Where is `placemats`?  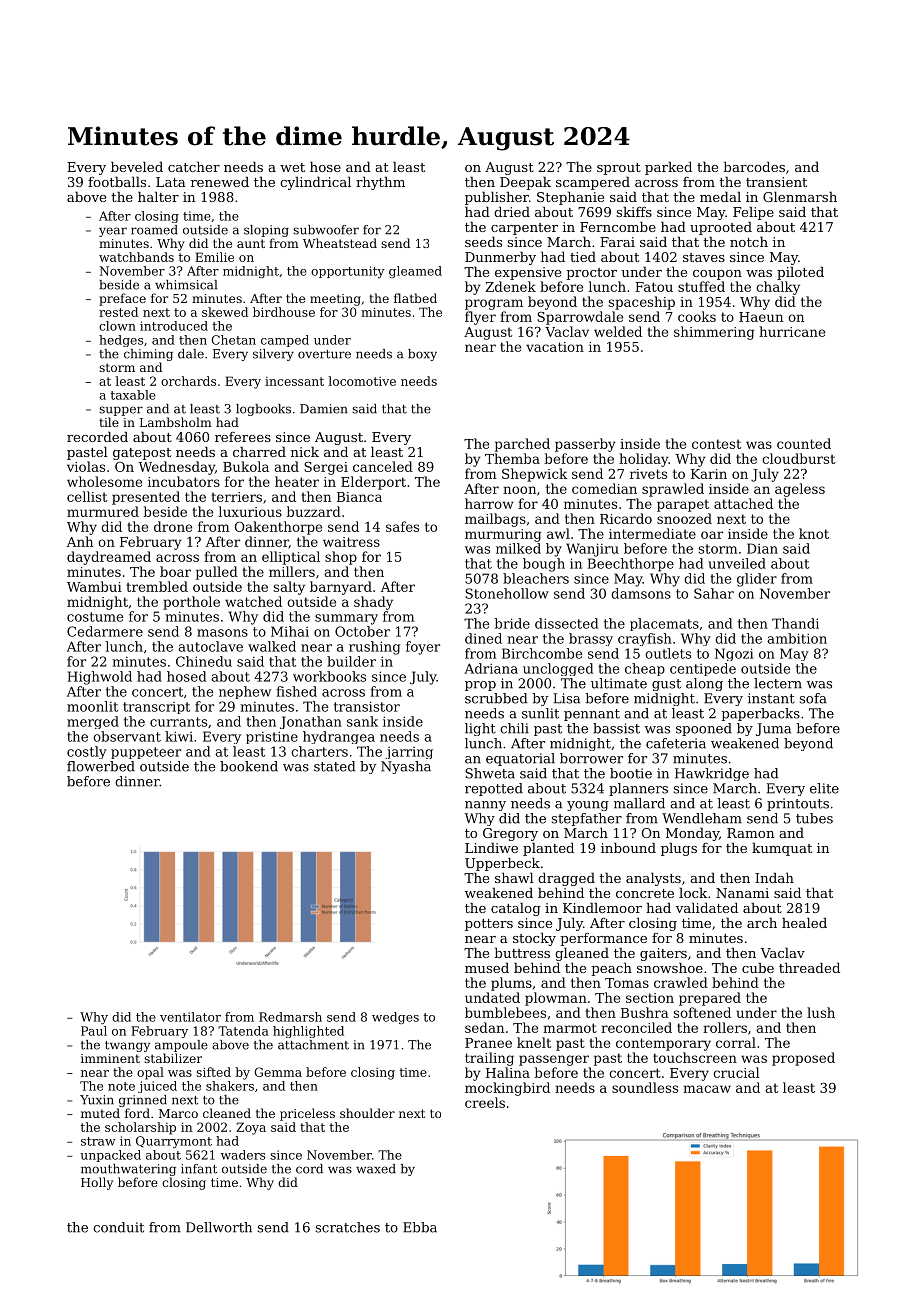 placemats is located at coordinates (664, 624).
